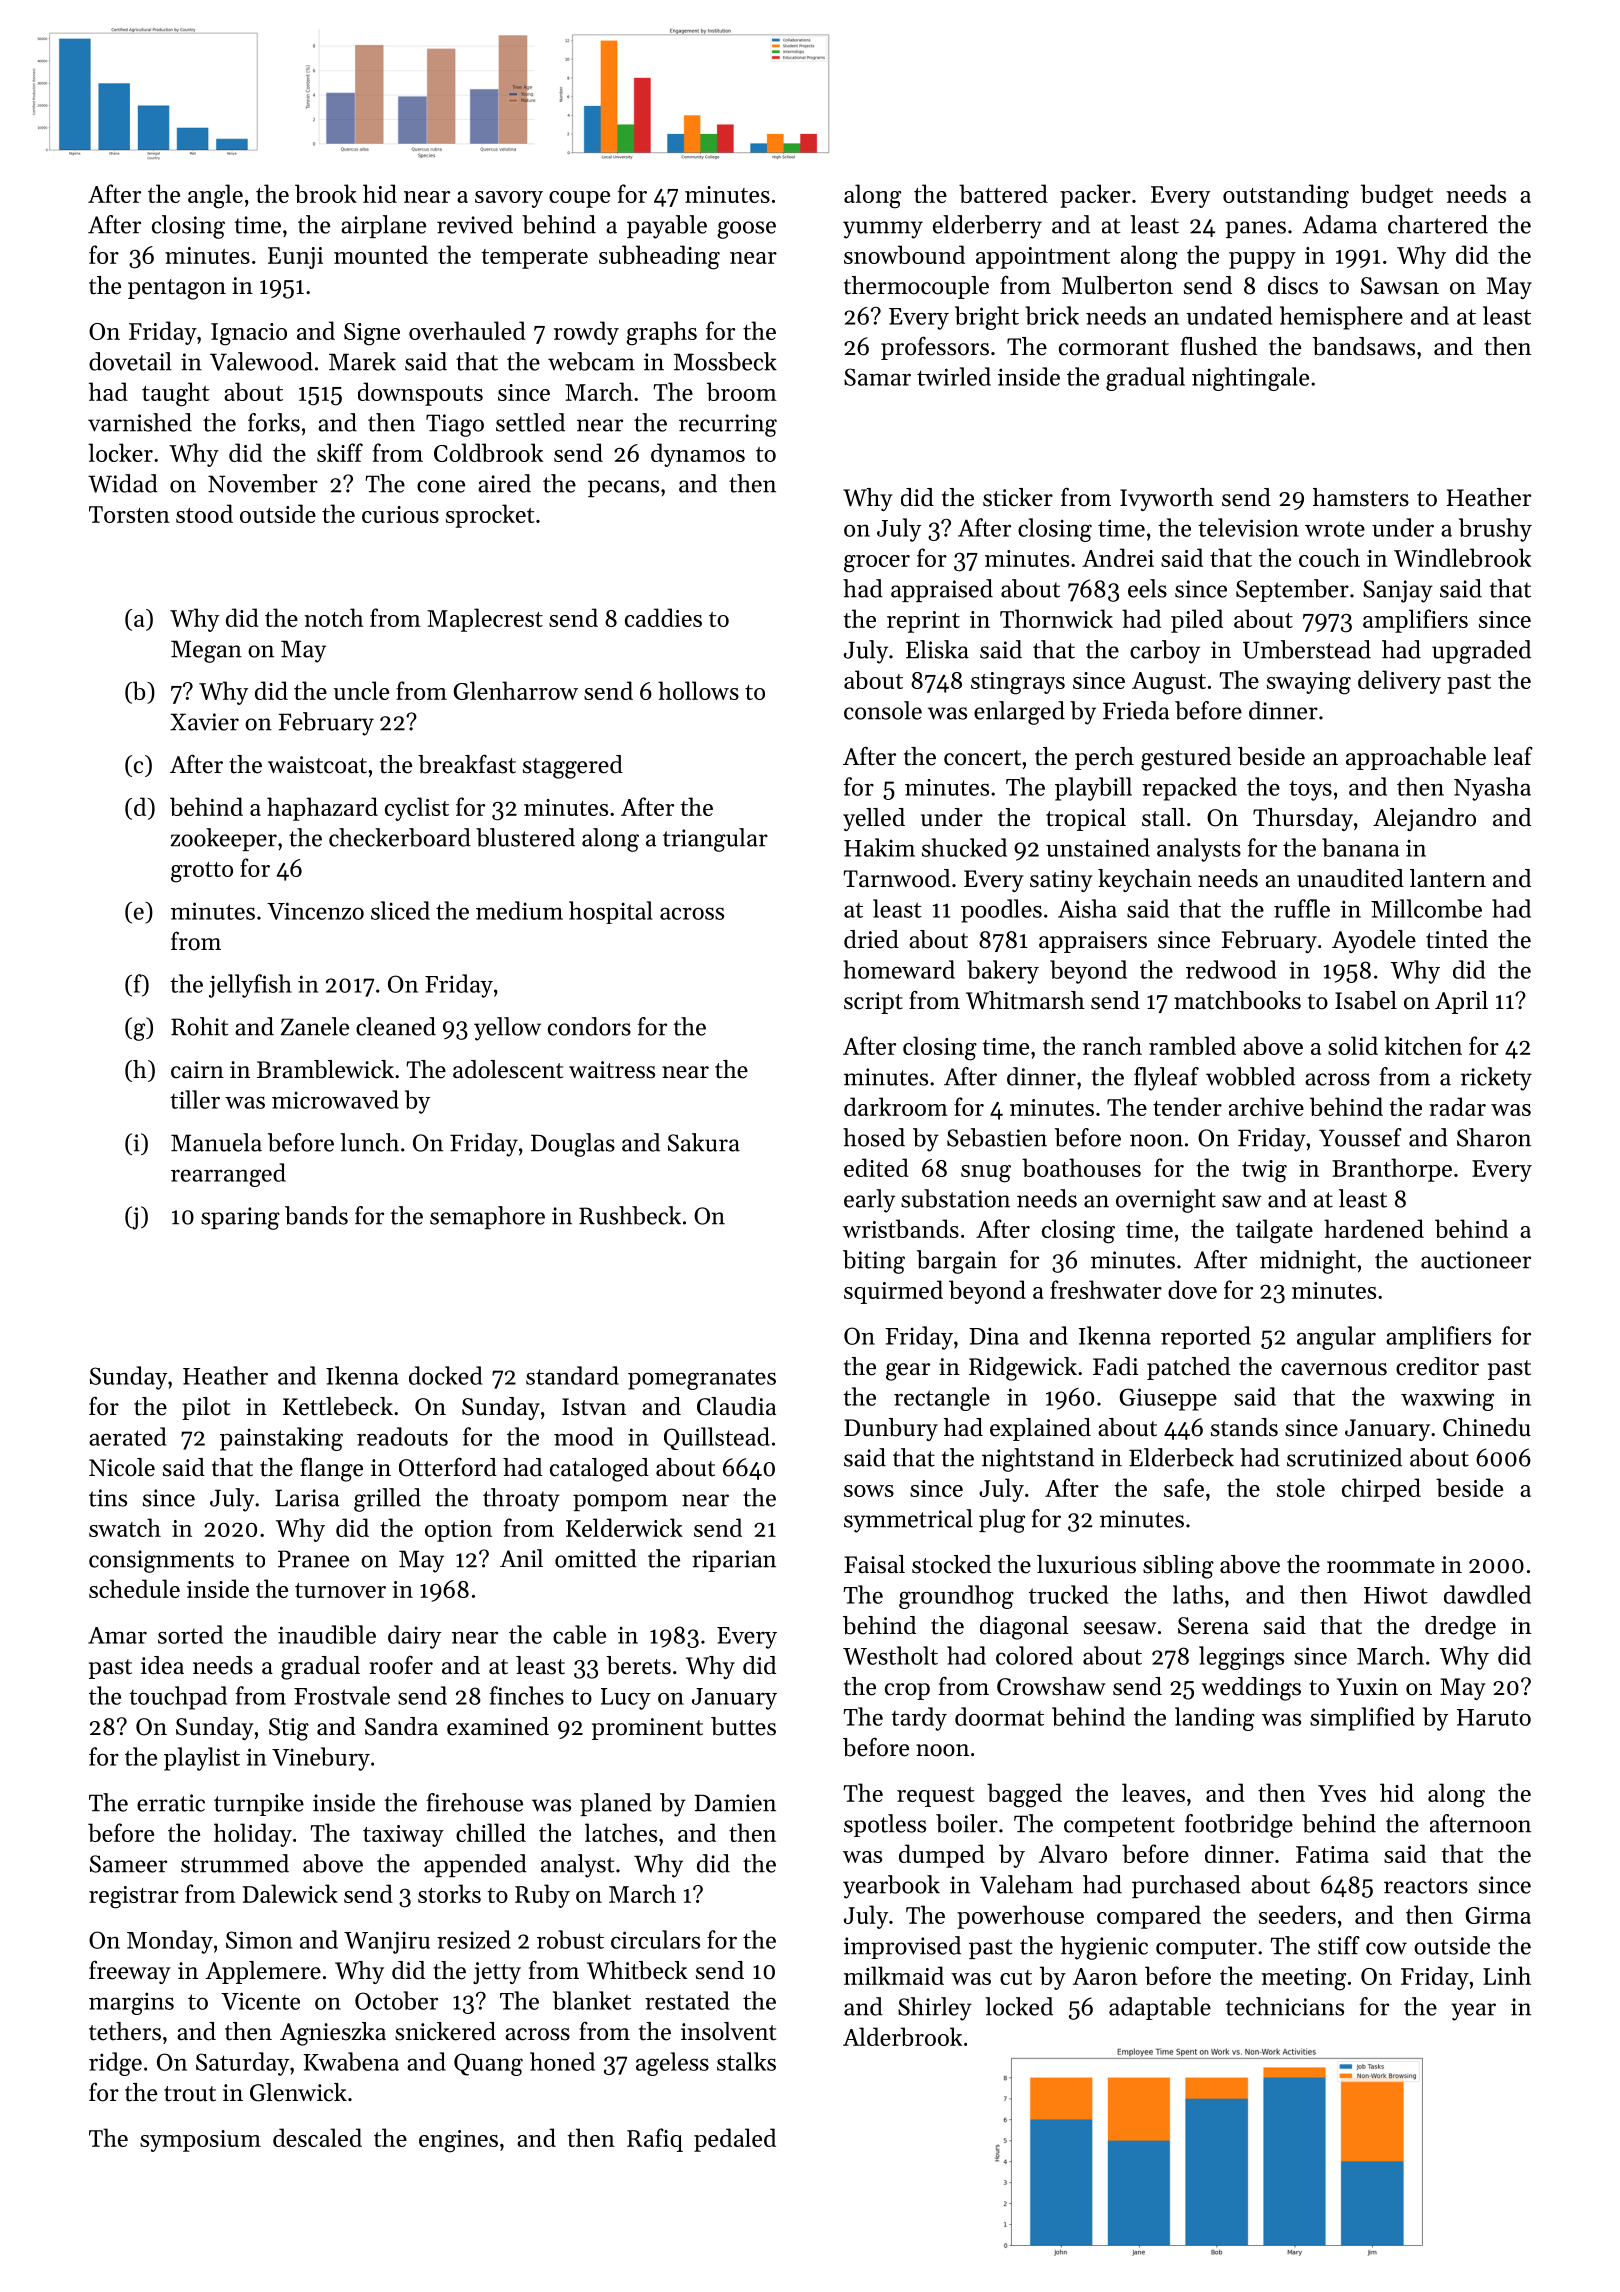  What do you see at coordinates (746, 230) in the image?
I see `goose` at bounding box center [746, 230].
